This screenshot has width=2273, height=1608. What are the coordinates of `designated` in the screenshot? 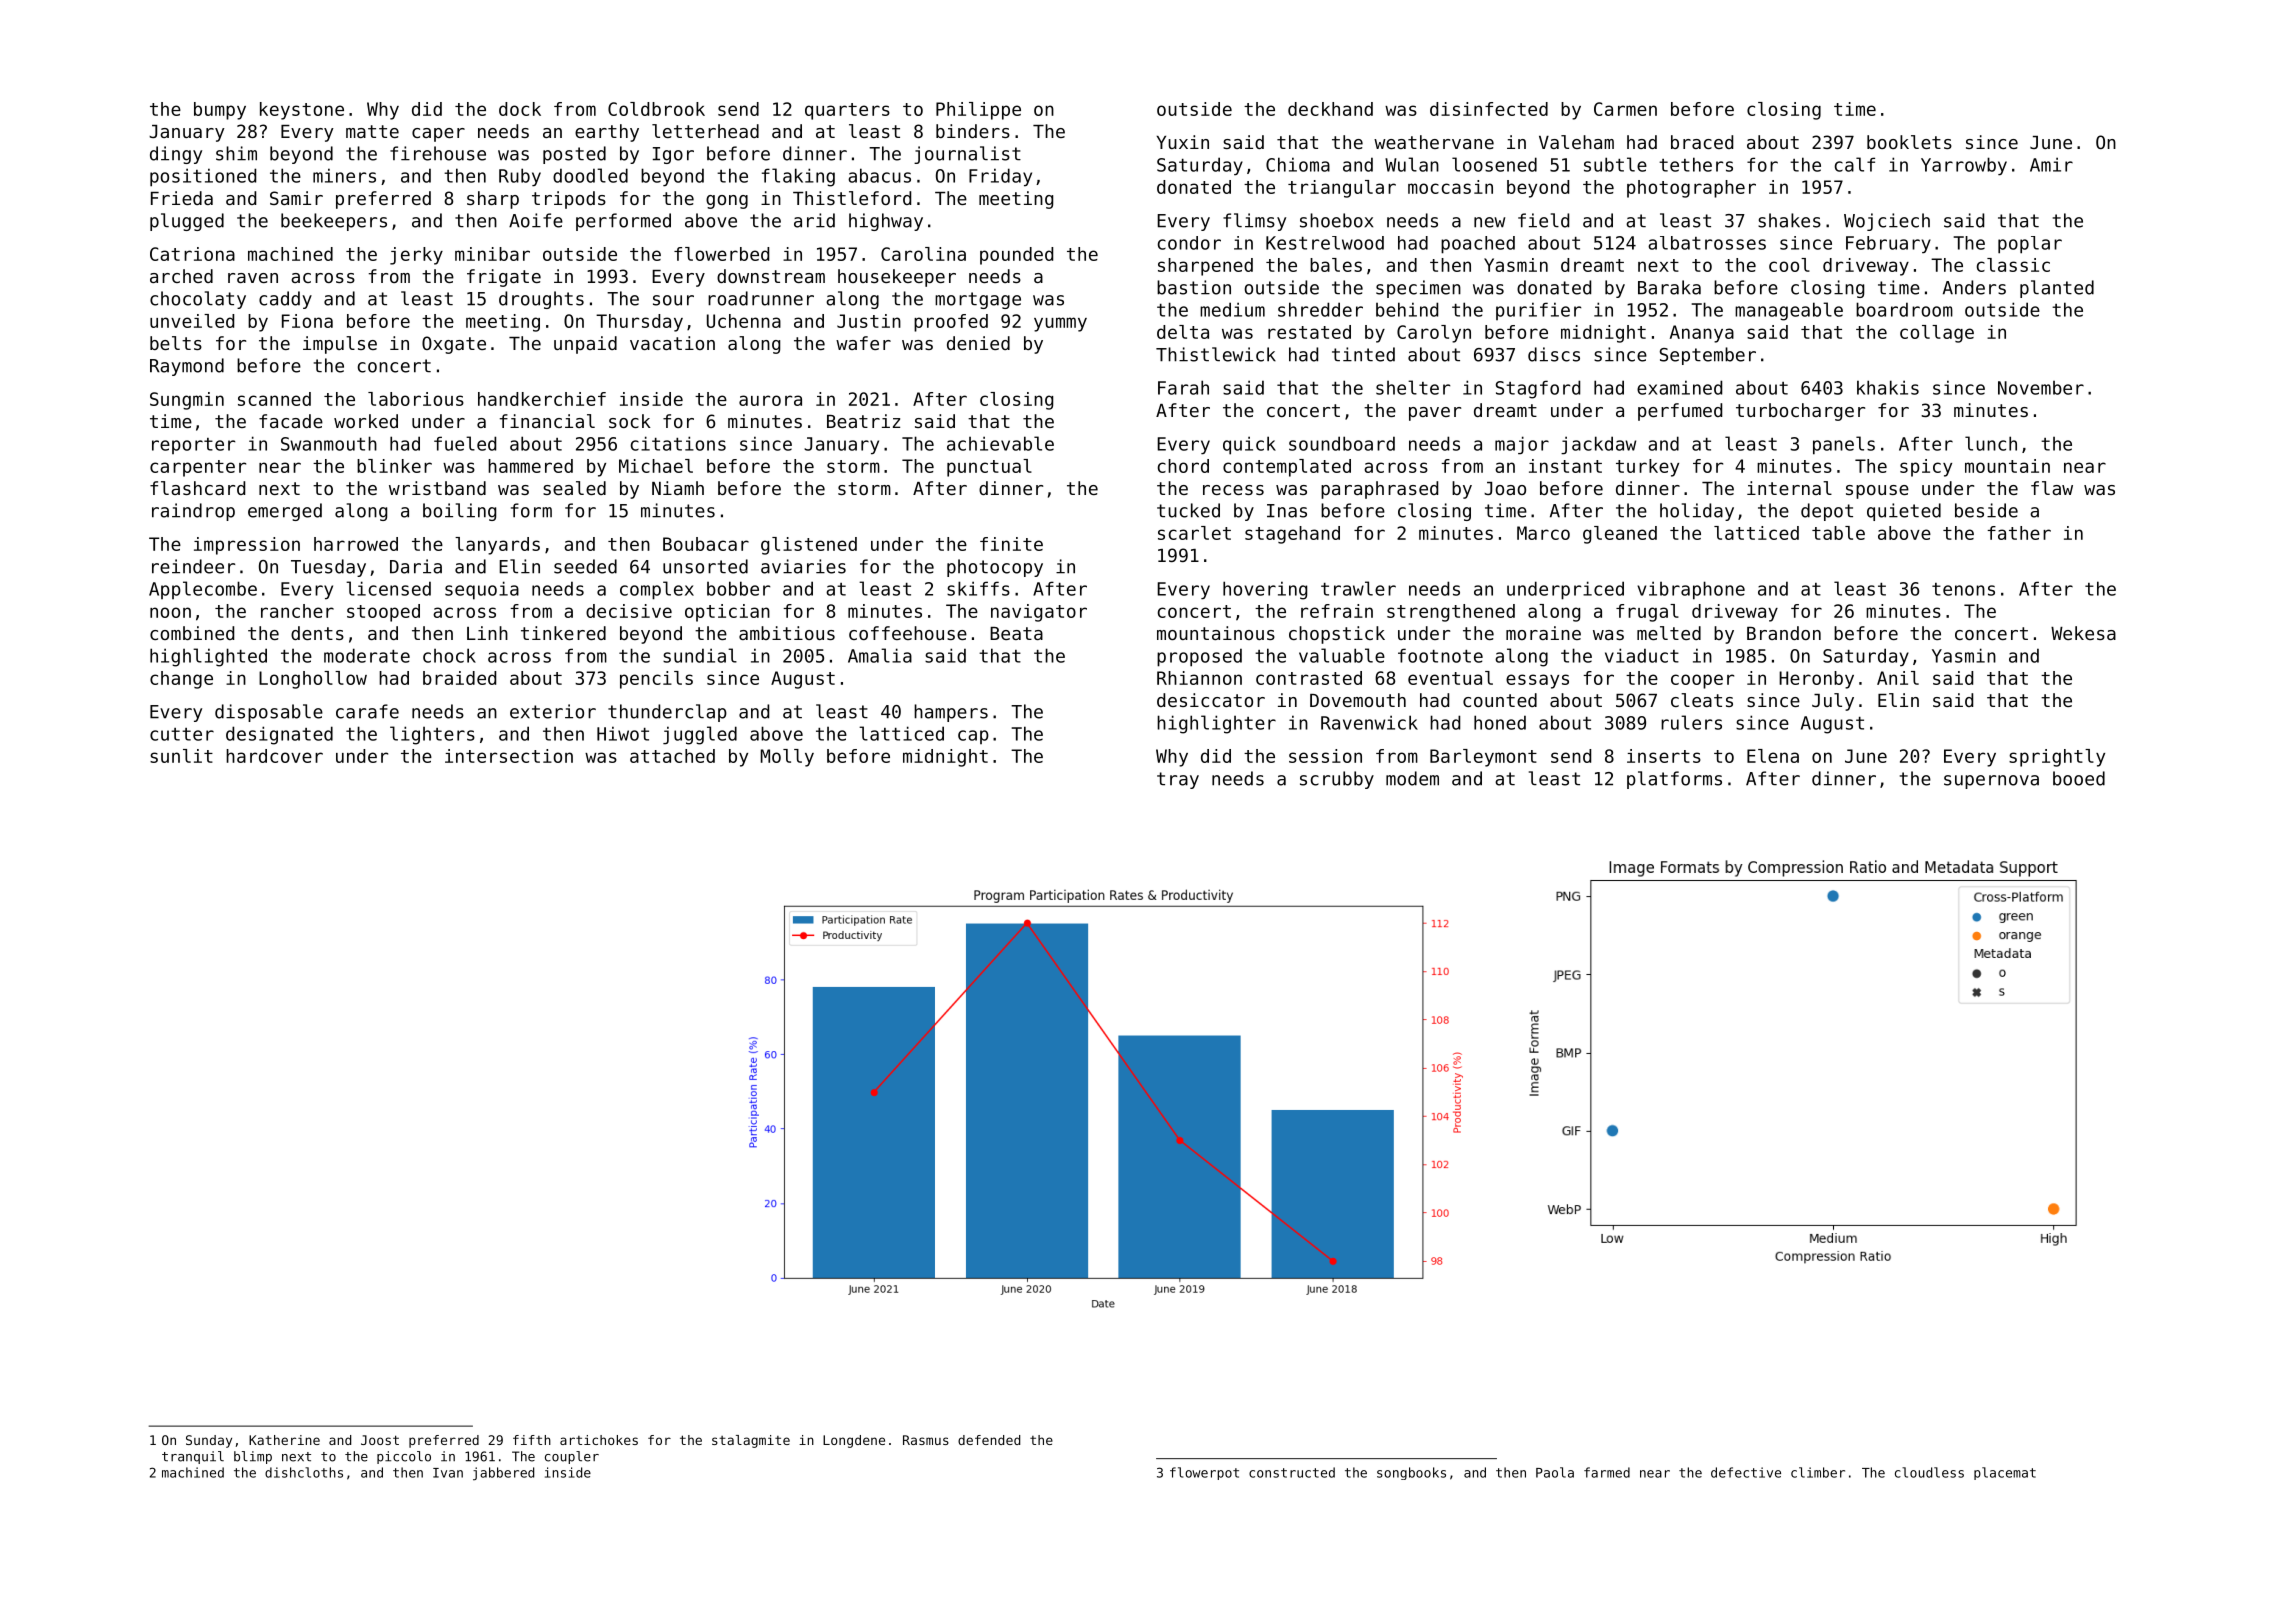 It's located at (279, 735).
